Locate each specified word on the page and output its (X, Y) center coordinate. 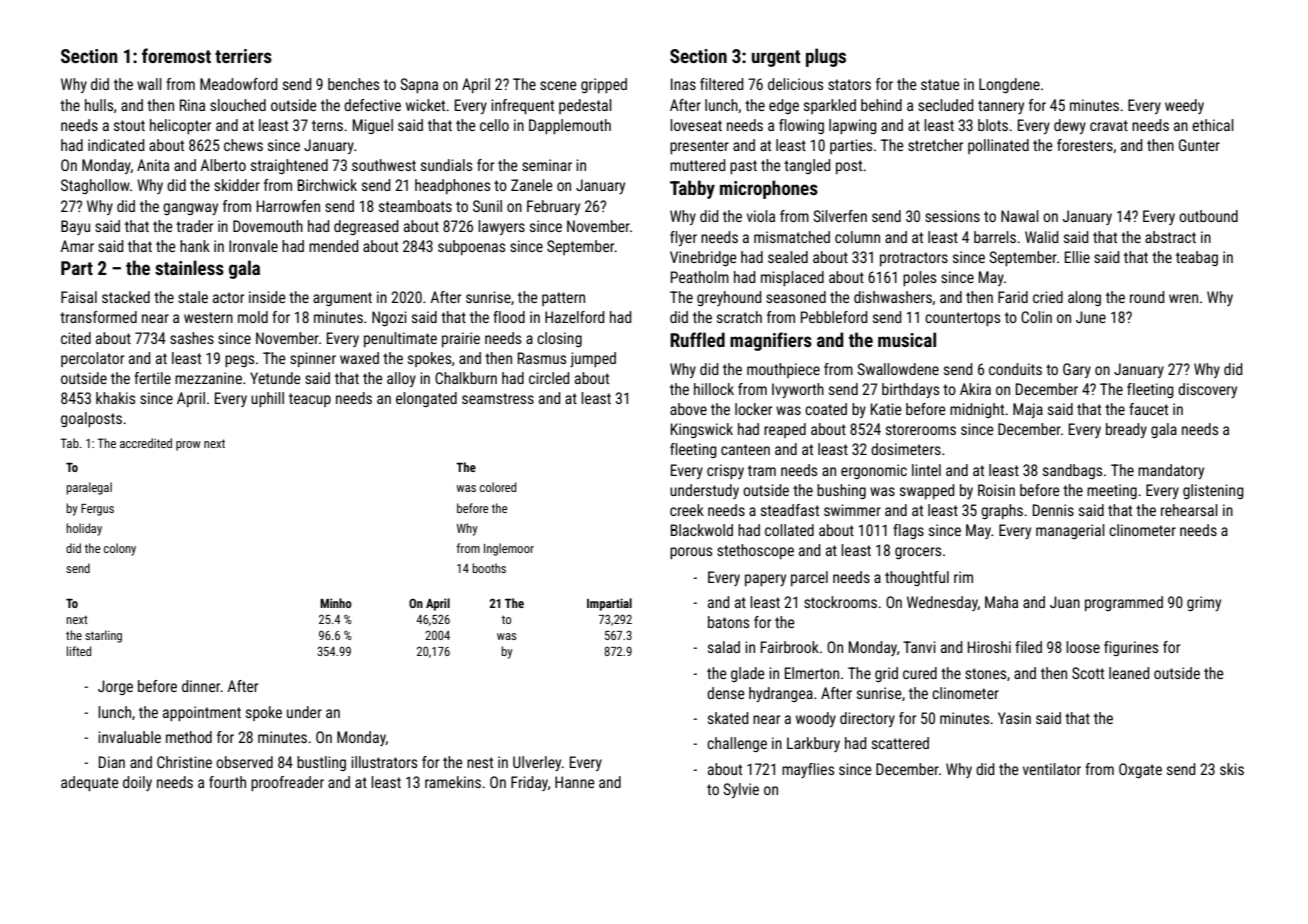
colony (120, 549)
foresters (1085, 145)
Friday (529, 783)
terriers (243, 56)
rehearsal (1189, 510)
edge (784, 106)
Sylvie (741, 790)
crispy (725, 471)
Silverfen (840, 216)
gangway (190, 209)
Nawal (1020, 216)
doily (137, 783)
